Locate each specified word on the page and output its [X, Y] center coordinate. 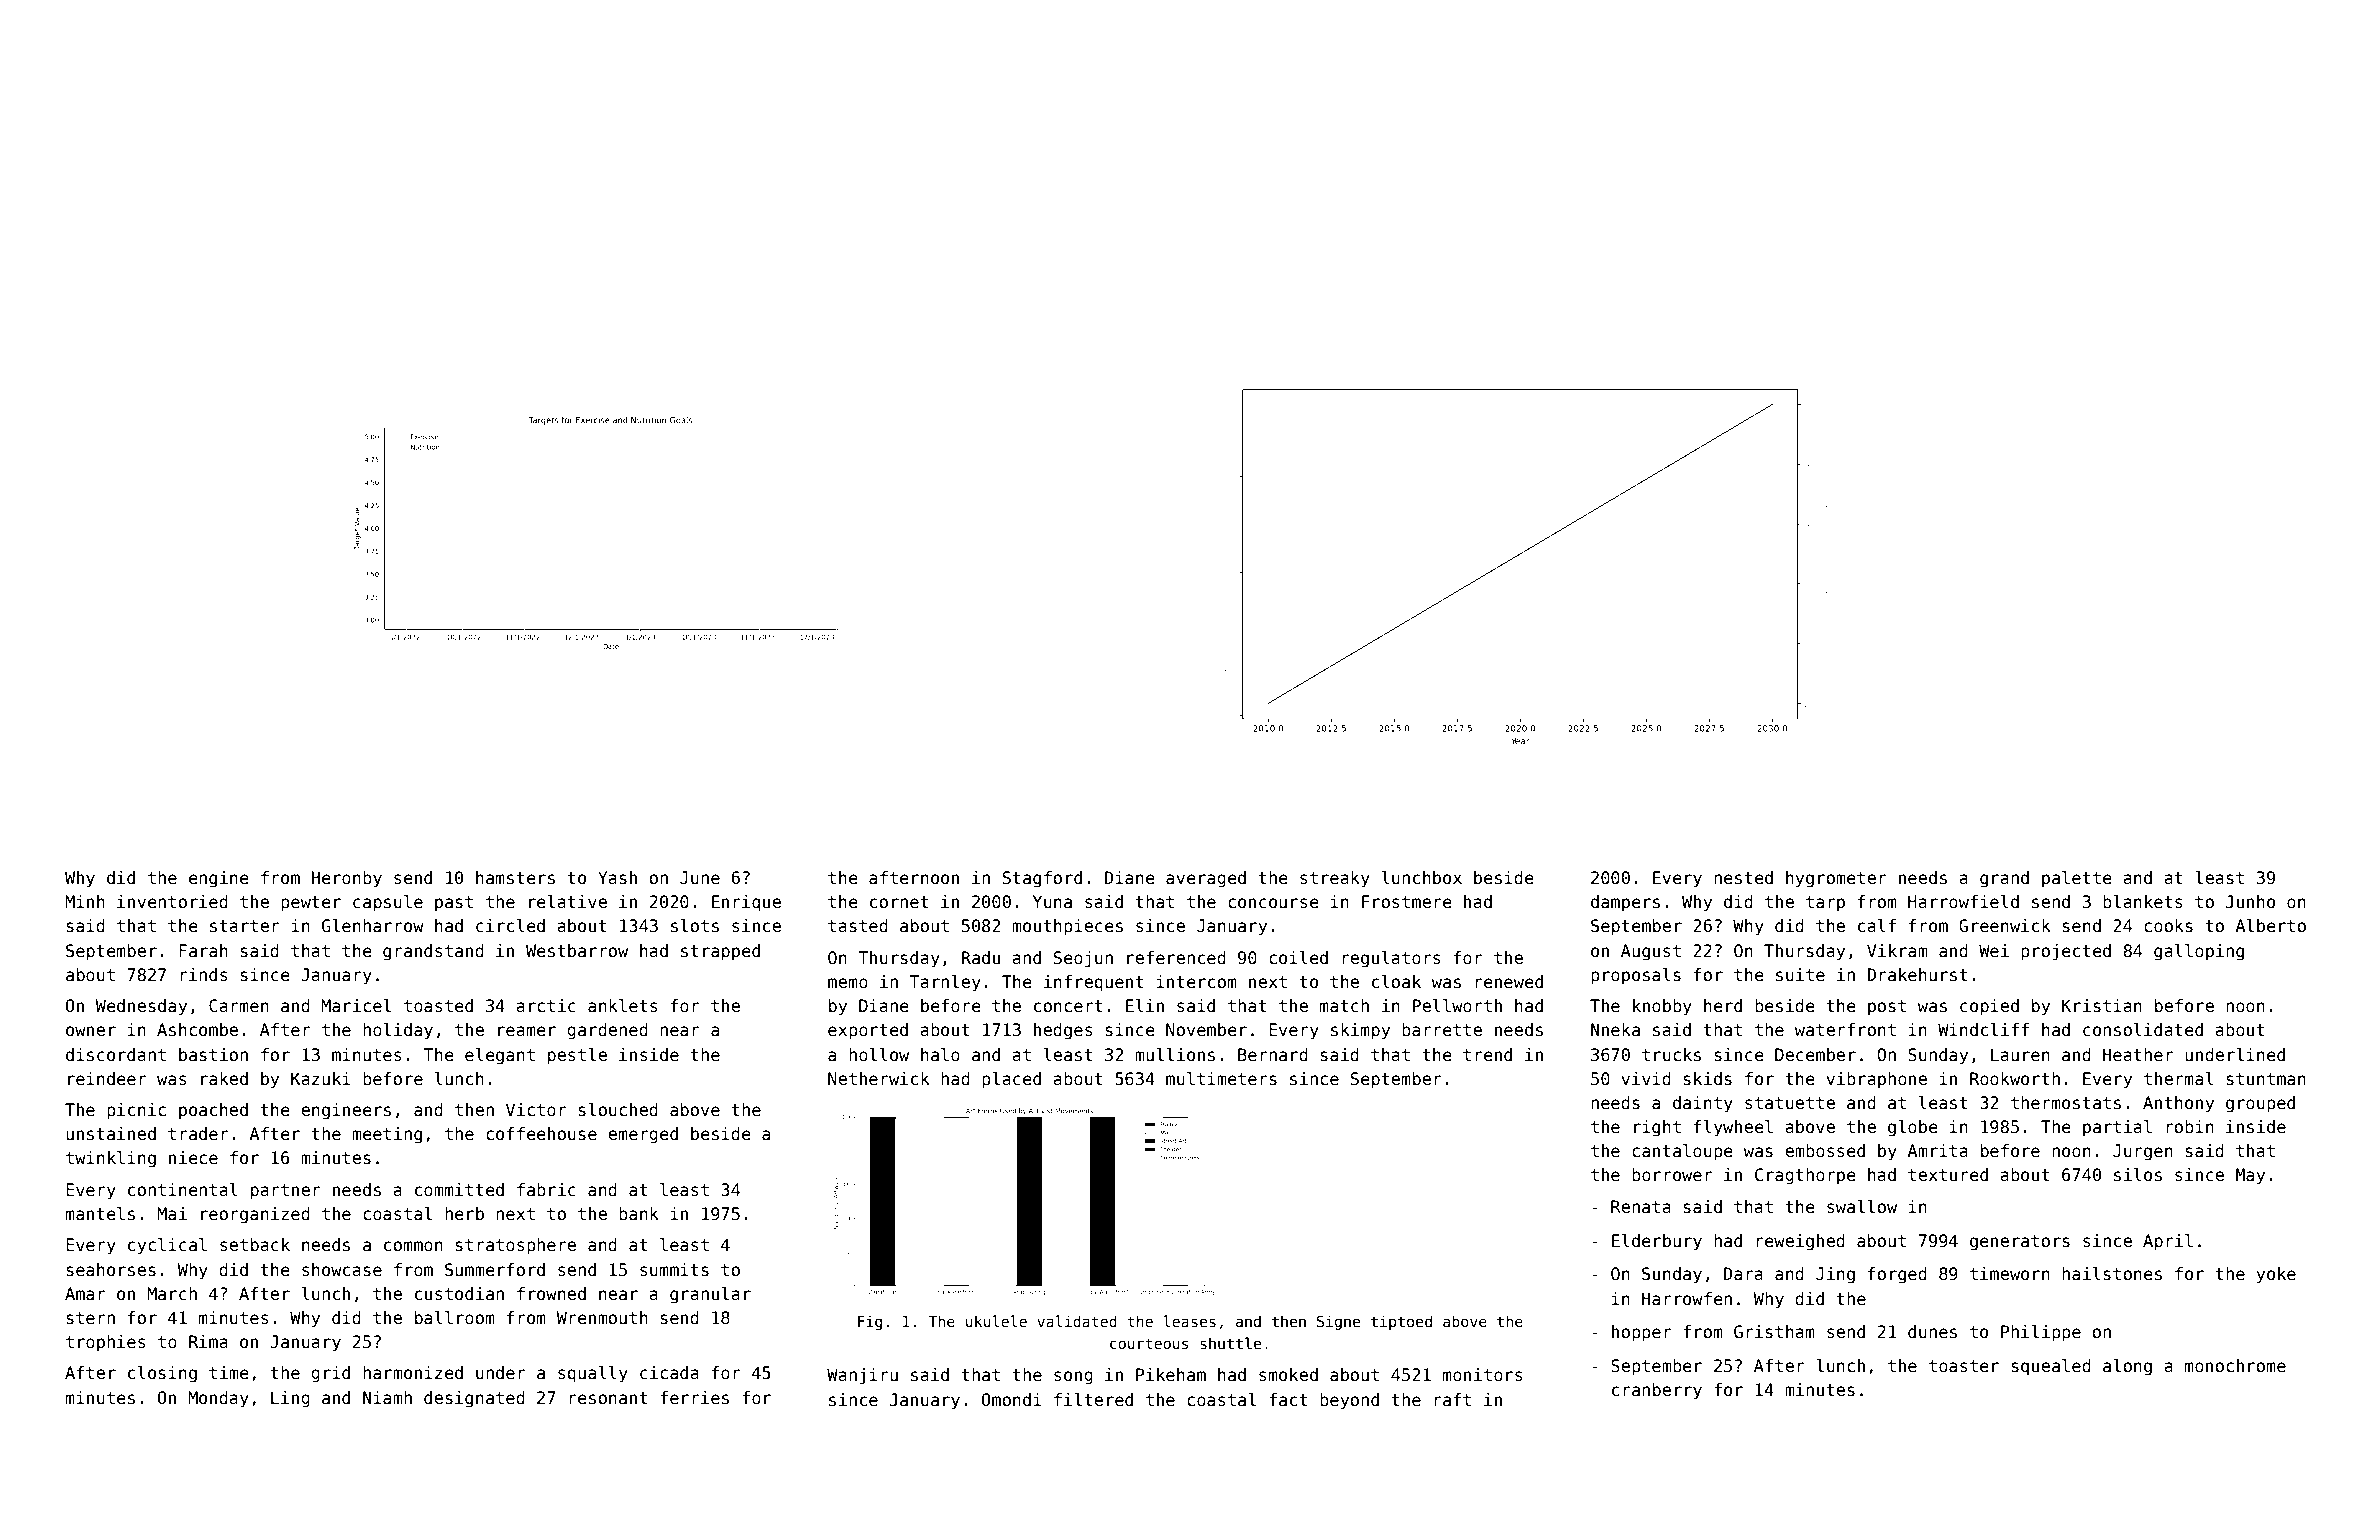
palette [2077, 879]
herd [1723, 1006]
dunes [1932, 1332]
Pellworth [1457, 1006]
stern [90, 1318]
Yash [617, 878]
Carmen [239, 1006]
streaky [1335, 879]
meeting [387, 1135]
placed [1011, 1080]
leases [1190, 1321]
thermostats [2066, 1103]
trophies [106, 1343]
